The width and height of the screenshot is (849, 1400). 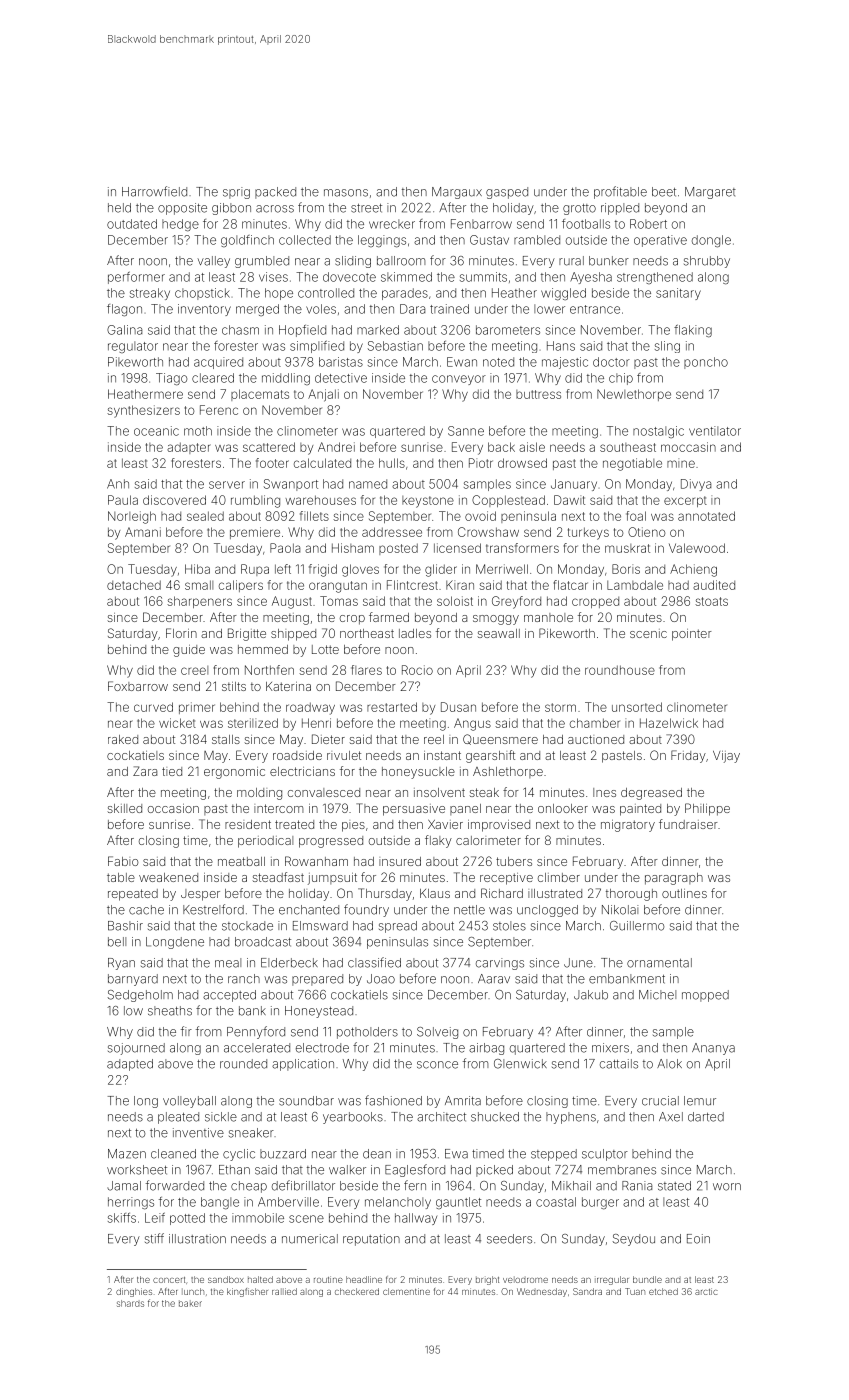 What do you see at coordinates (406, 1291) in the screenshot?
I see `clementine` at bounding box center [406, 1291].
